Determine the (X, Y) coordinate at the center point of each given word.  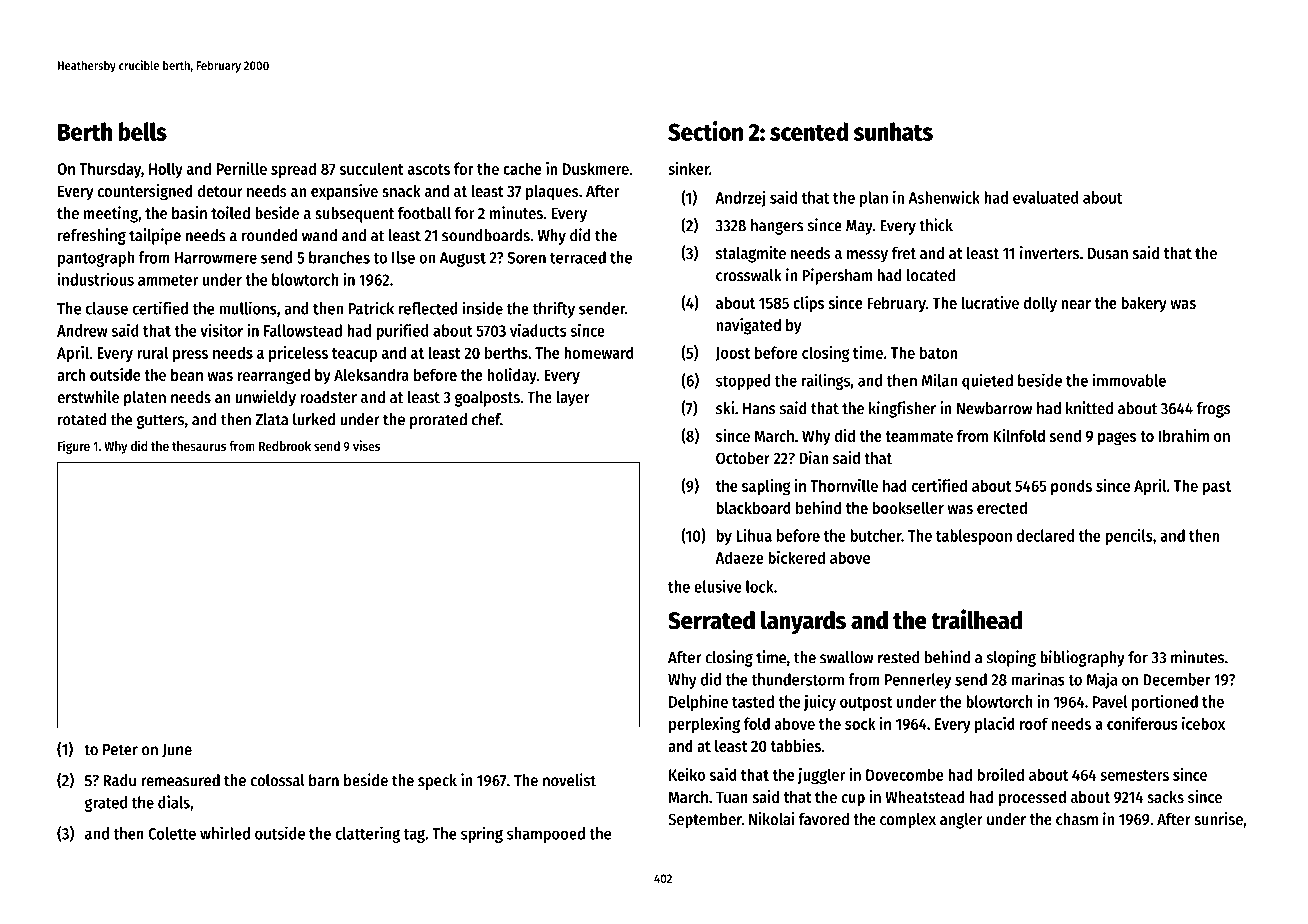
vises (366, 445)
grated (106, 804)
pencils (1129, 536)
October (743, 458)
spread (293, 170)
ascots (429, 169)
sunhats (893, 131)
